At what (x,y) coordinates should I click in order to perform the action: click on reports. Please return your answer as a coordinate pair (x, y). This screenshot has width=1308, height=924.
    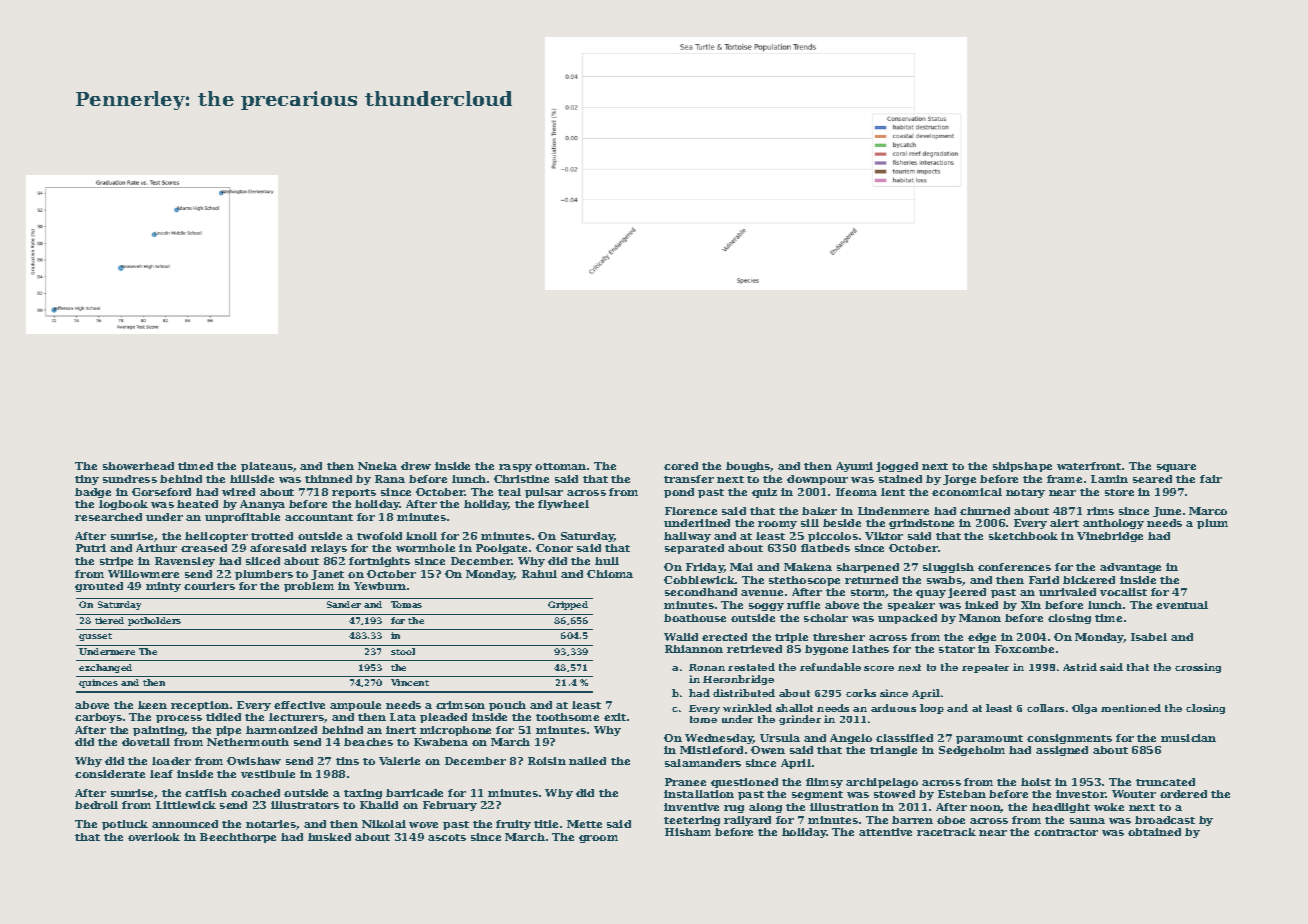
    Looking at the image, I should click on (354, 493).
